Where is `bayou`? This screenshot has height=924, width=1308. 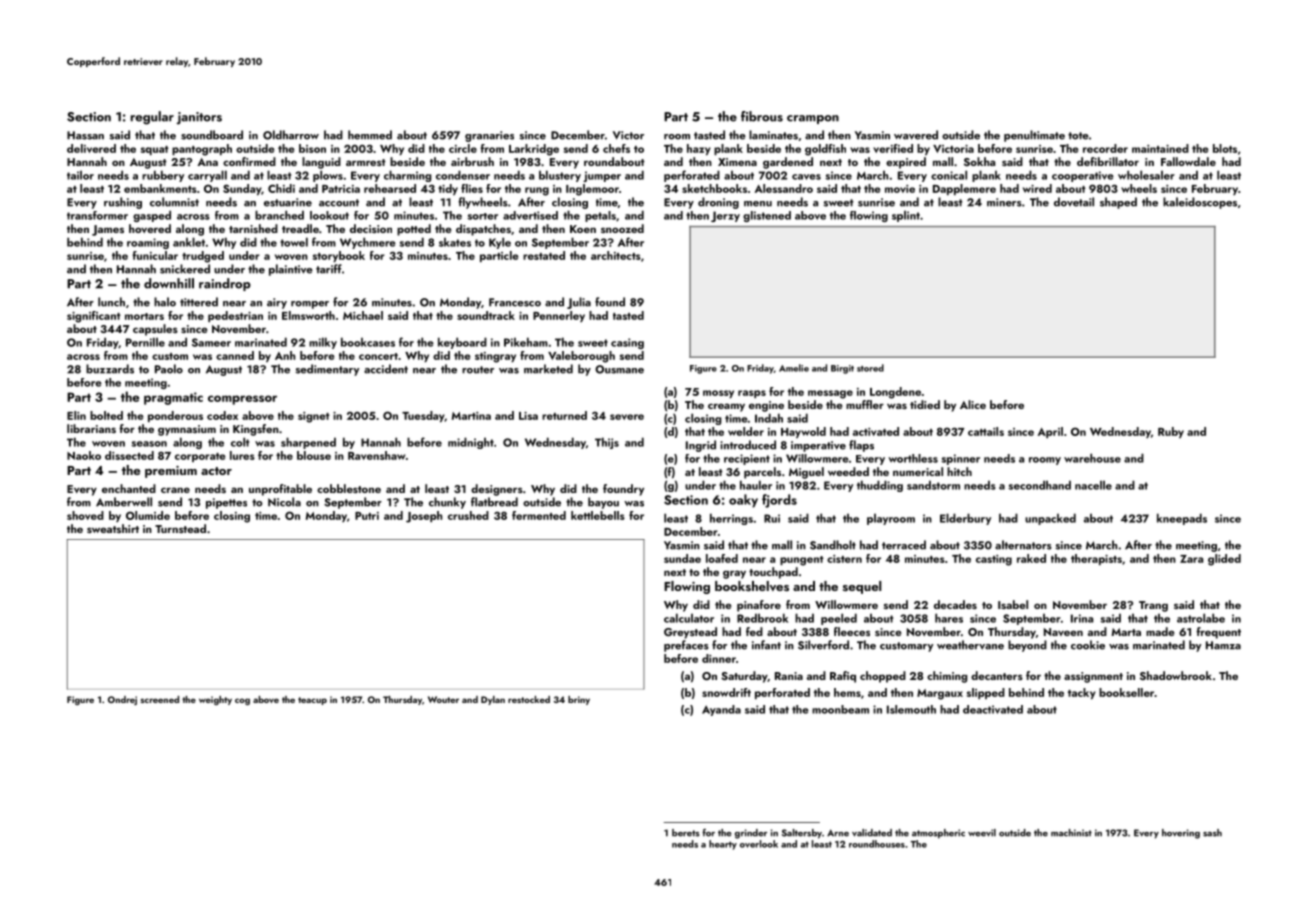 bayou is located at coordinates (603, 503).
